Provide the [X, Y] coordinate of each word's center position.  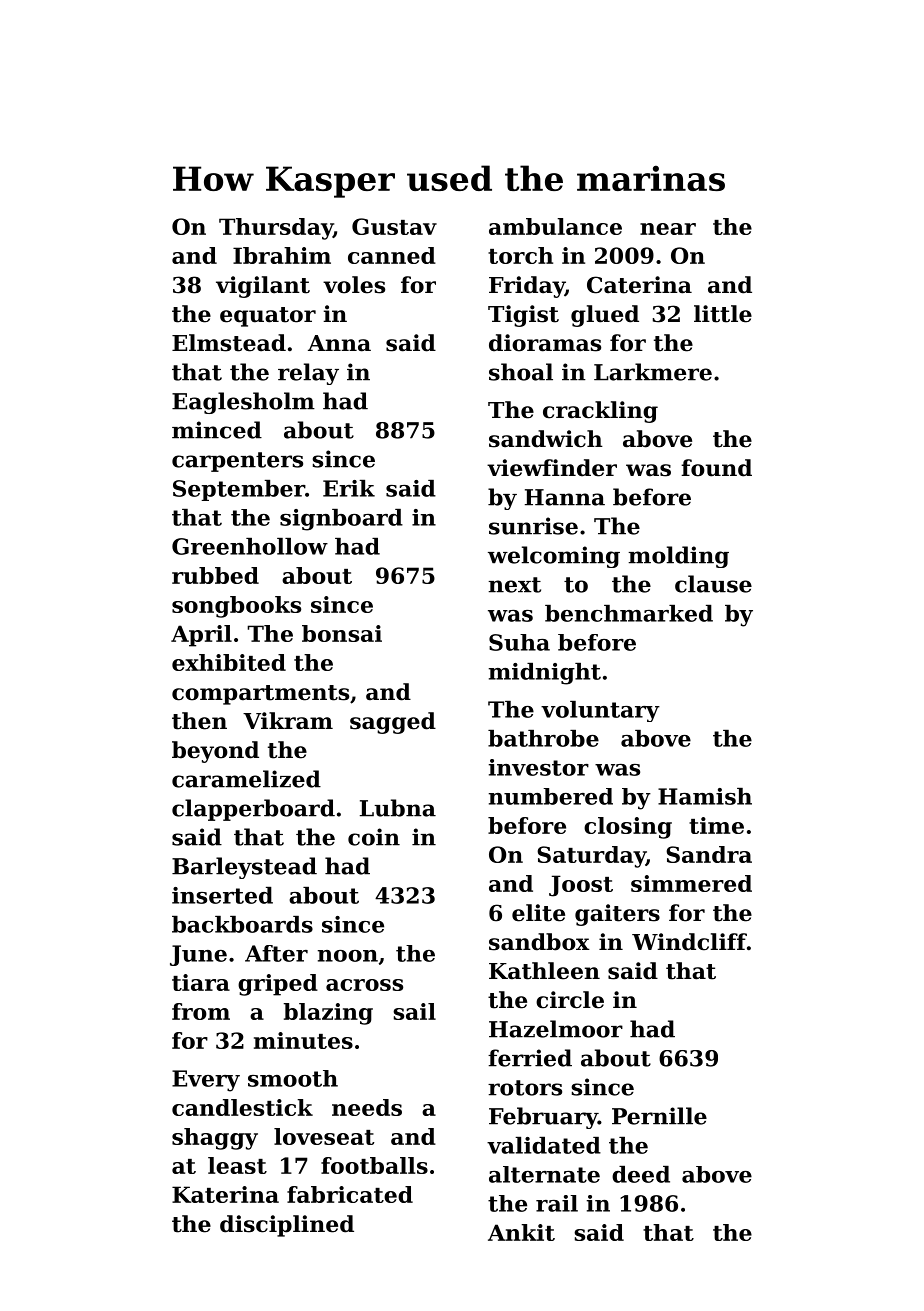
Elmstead [229, 343]
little [723, 314]
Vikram [288, 721]
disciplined [287, 1226]
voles [354, 285]
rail [557, 1203]
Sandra [709, 854]
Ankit [521, 1232]
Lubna [398, 808]
